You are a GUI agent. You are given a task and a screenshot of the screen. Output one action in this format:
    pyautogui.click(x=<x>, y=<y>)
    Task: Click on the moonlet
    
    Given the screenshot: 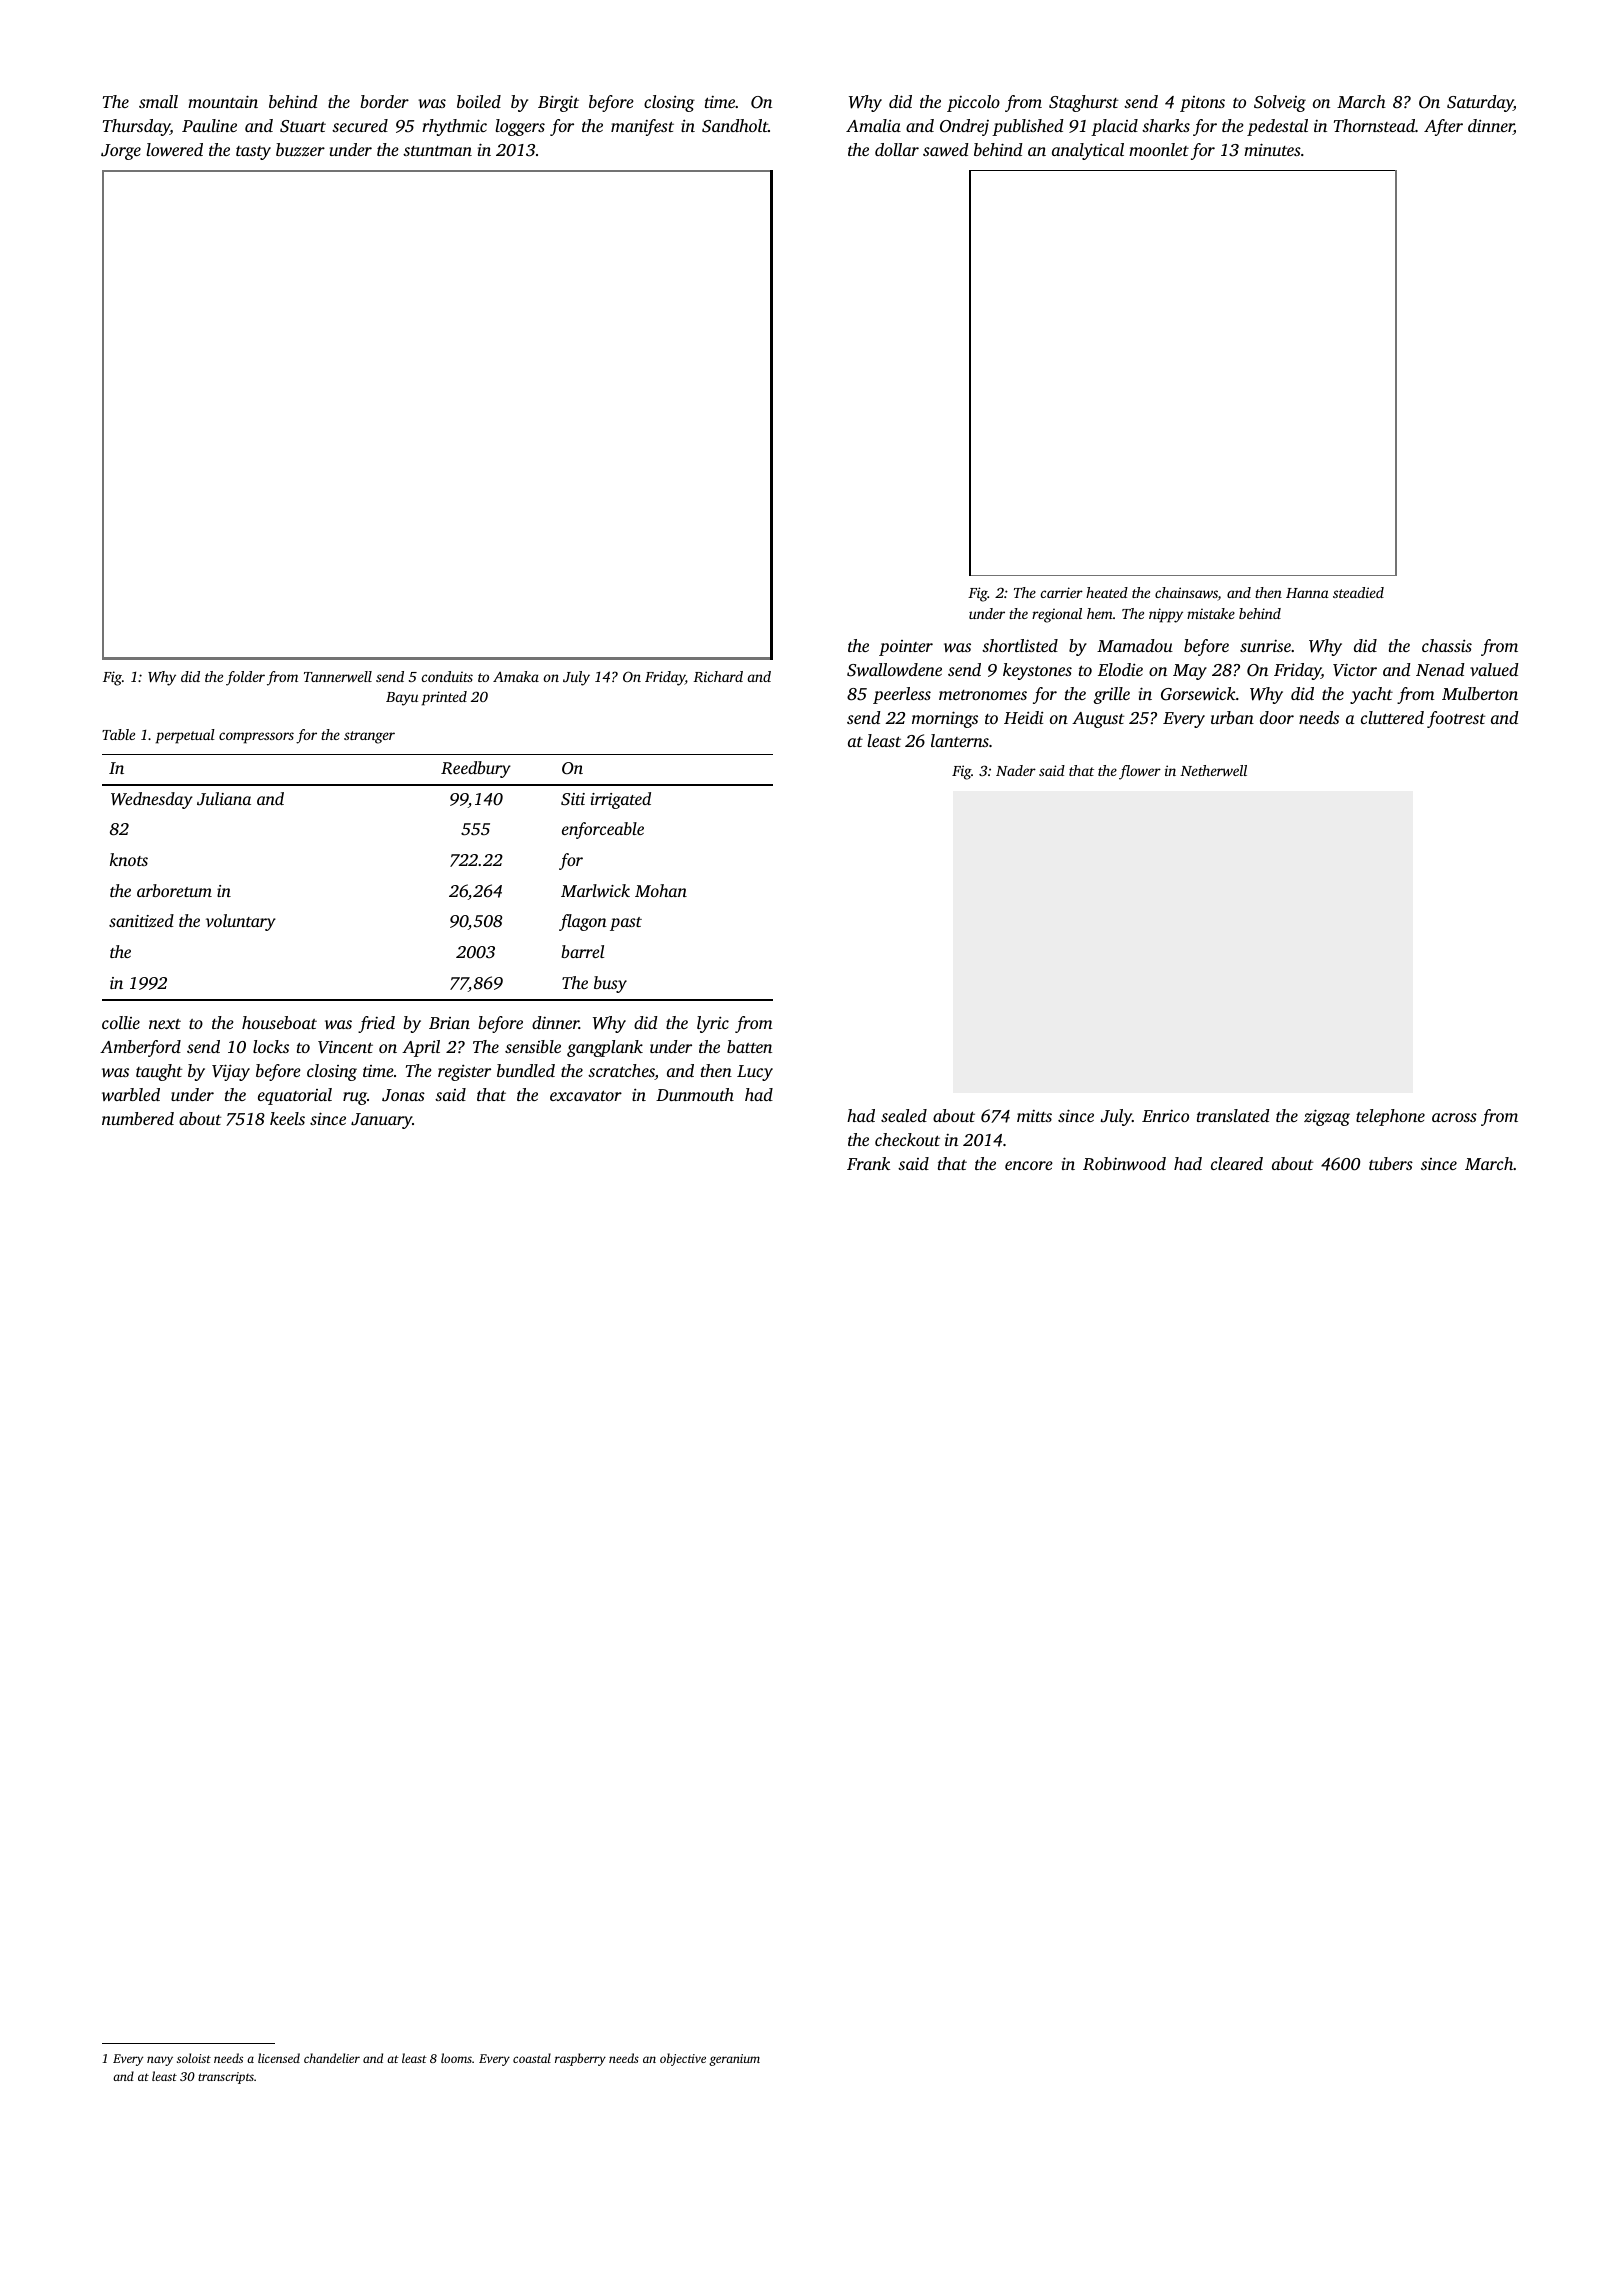 What is the action you would take?
    pyautogui.click(x=1159, y=149)
